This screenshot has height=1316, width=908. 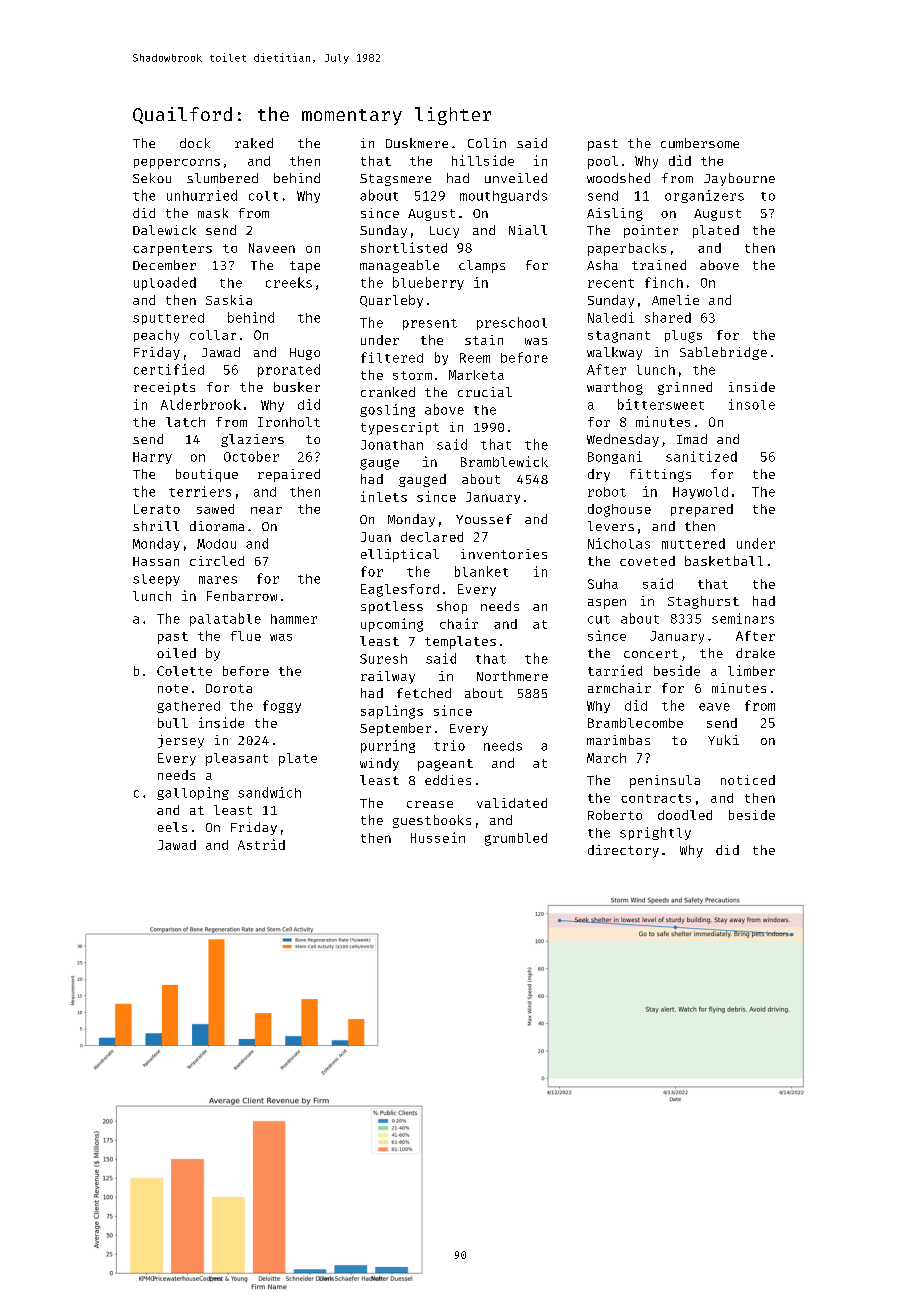 What do you see at coordinates (487, 143) in the screenshot?
I see `Colin` at bounding box center [487, 143].
